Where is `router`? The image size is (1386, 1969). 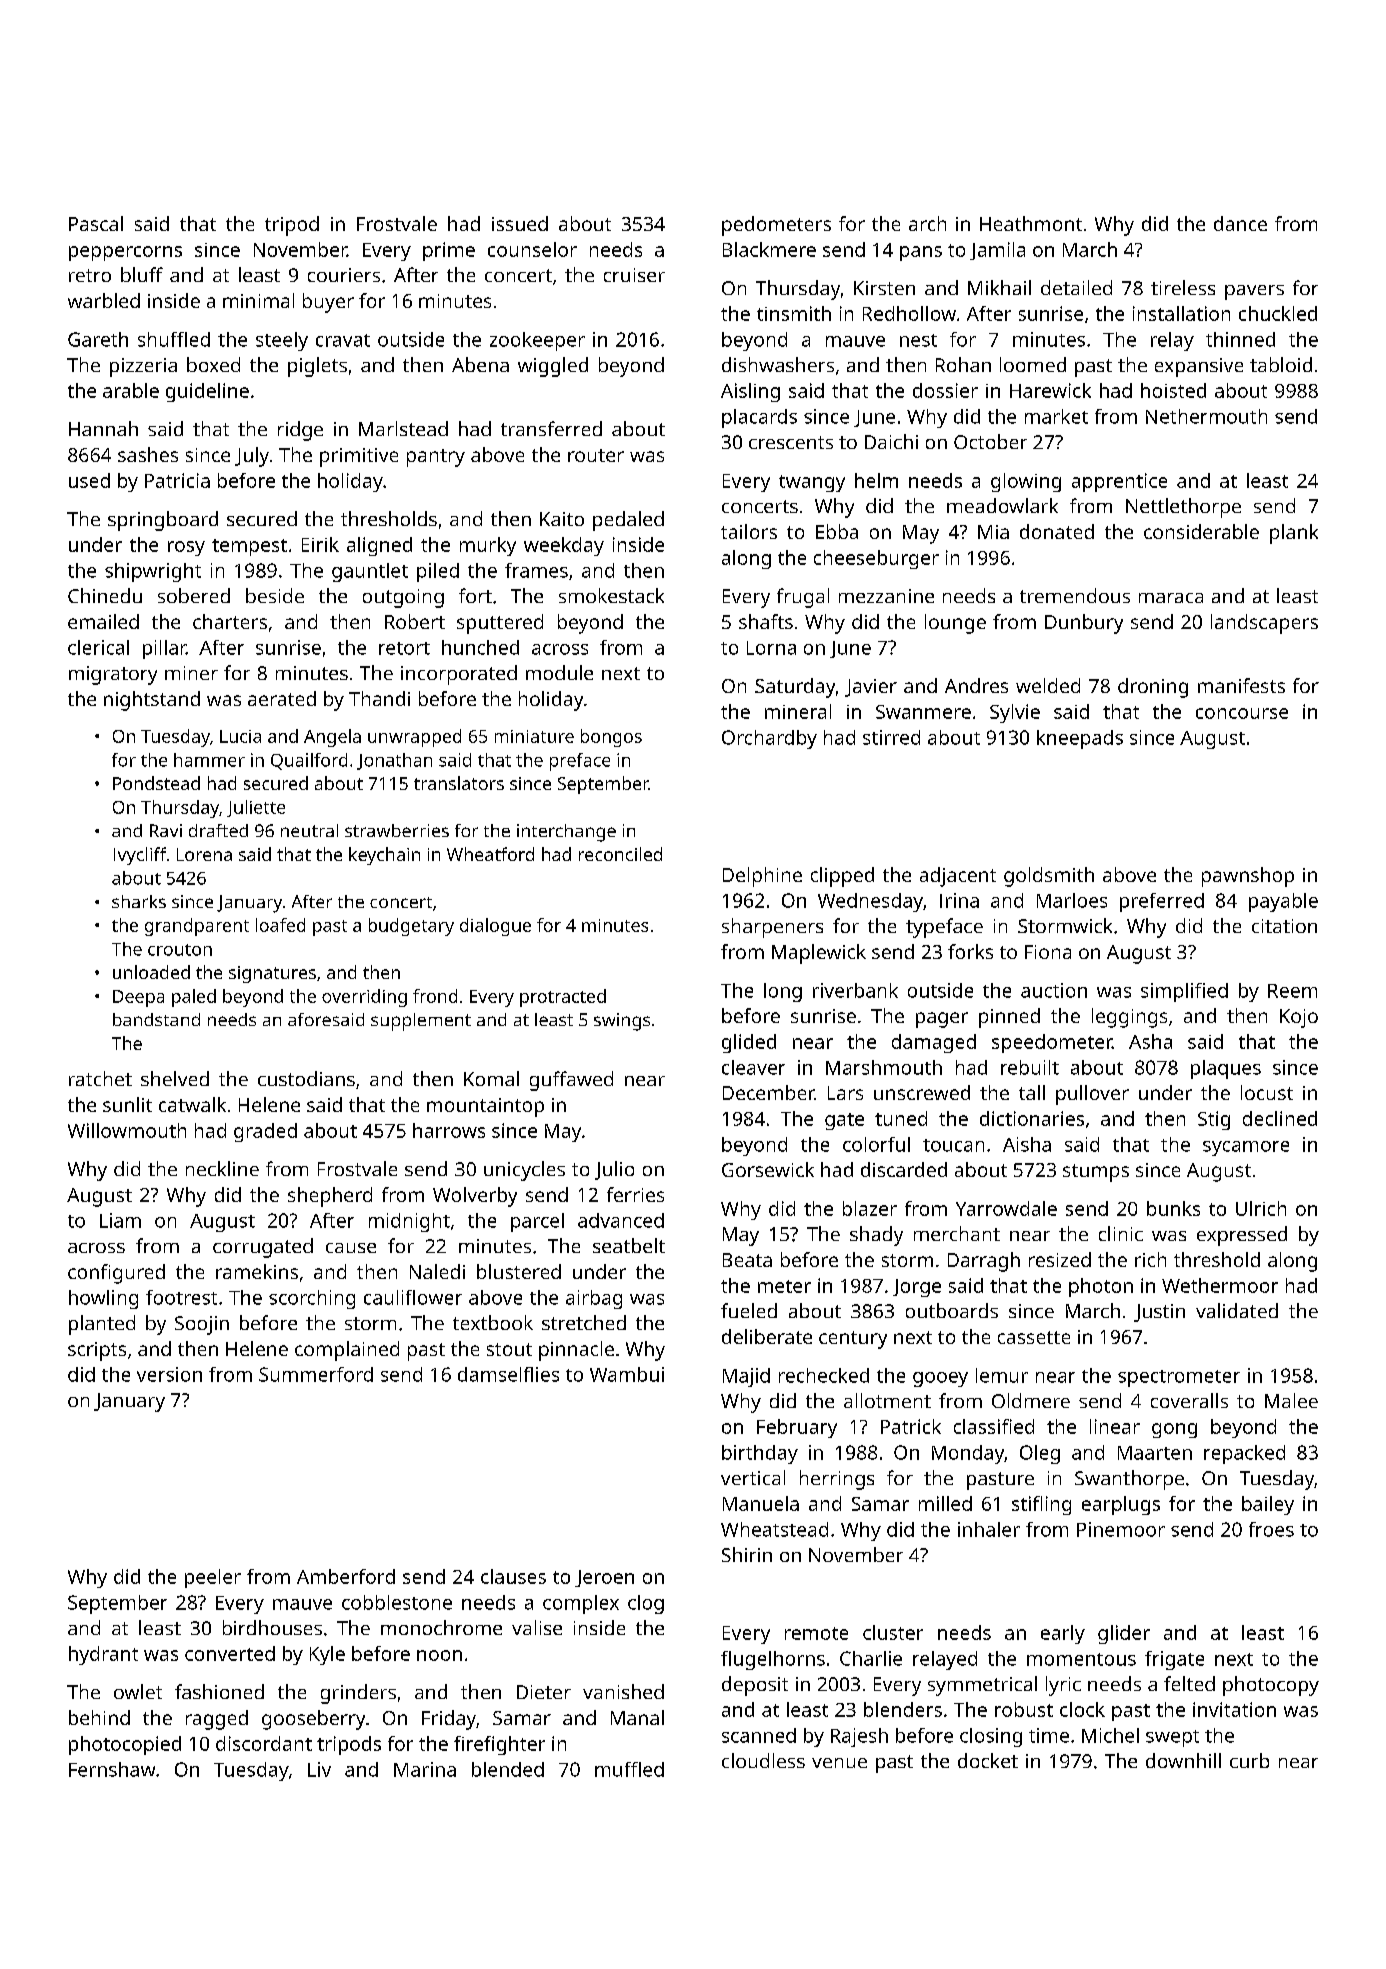
router is located at coordinates (596, 455).
